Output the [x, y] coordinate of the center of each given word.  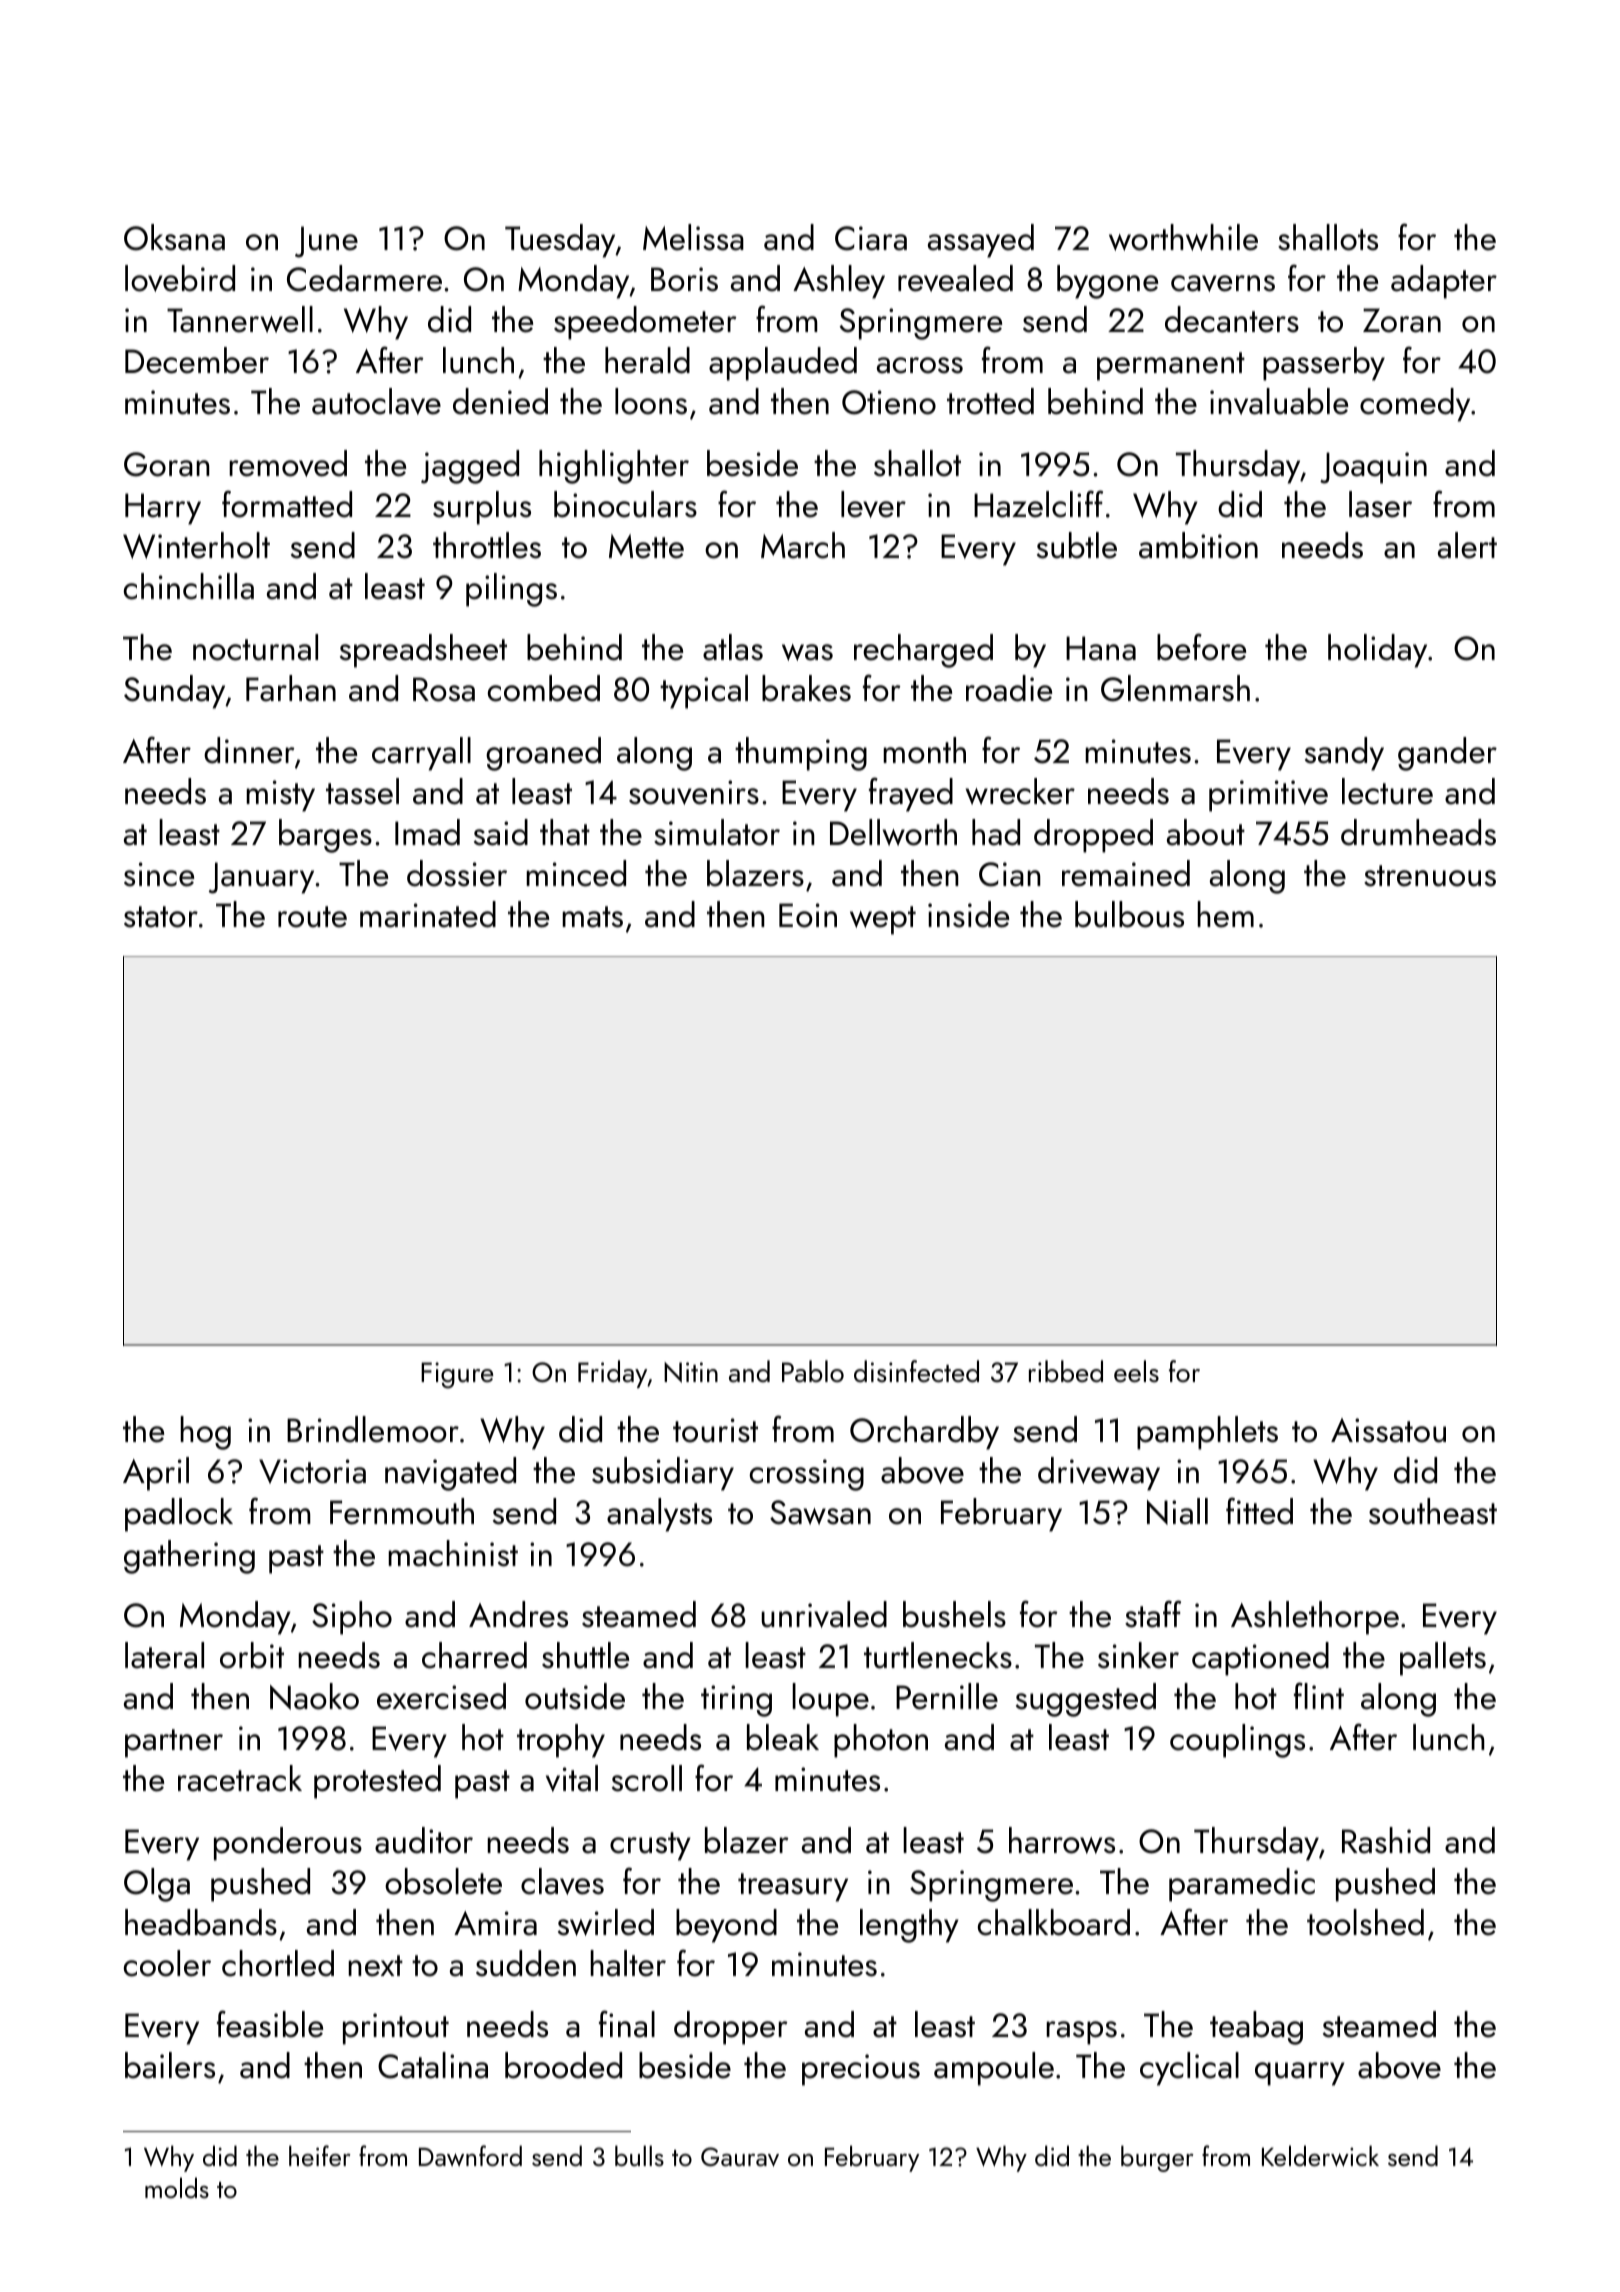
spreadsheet [423, 651]
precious [861, 2070]
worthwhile [1183, 237]
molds [177, 2187]
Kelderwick [1320, 2156]
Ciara [871, 238]
